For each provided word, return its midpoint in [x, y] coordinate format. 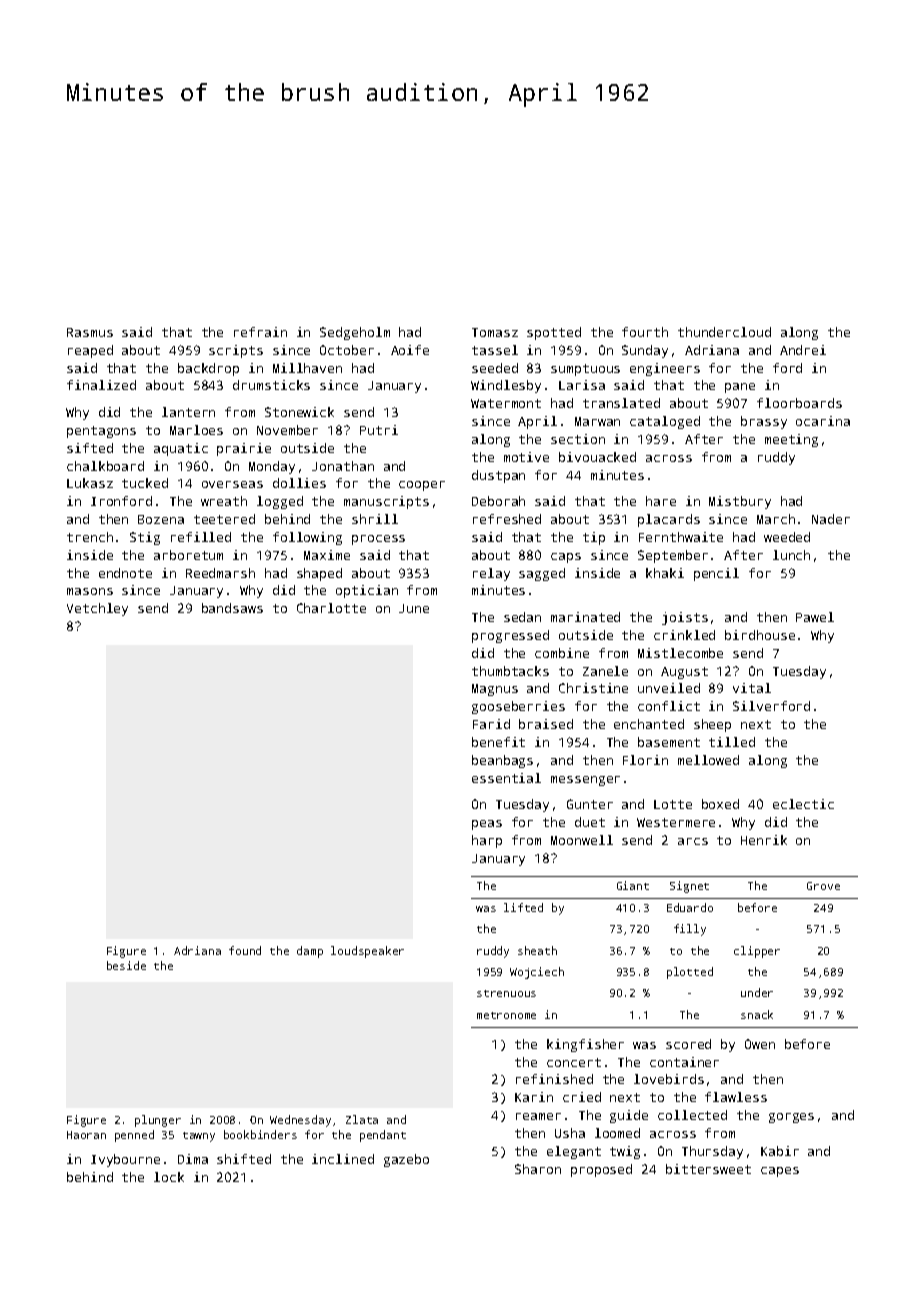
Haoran [86, 1135]
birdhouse [760, 635]
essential [506, 778]
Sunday [645, 351]
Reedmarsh [220, 573]
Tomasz [495, 332]
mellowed [708, 760]
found [245, 950]
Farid [491, 724]
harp [487, 841]
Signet [689, 887]
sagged [542, 574]
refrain [260, 332]
